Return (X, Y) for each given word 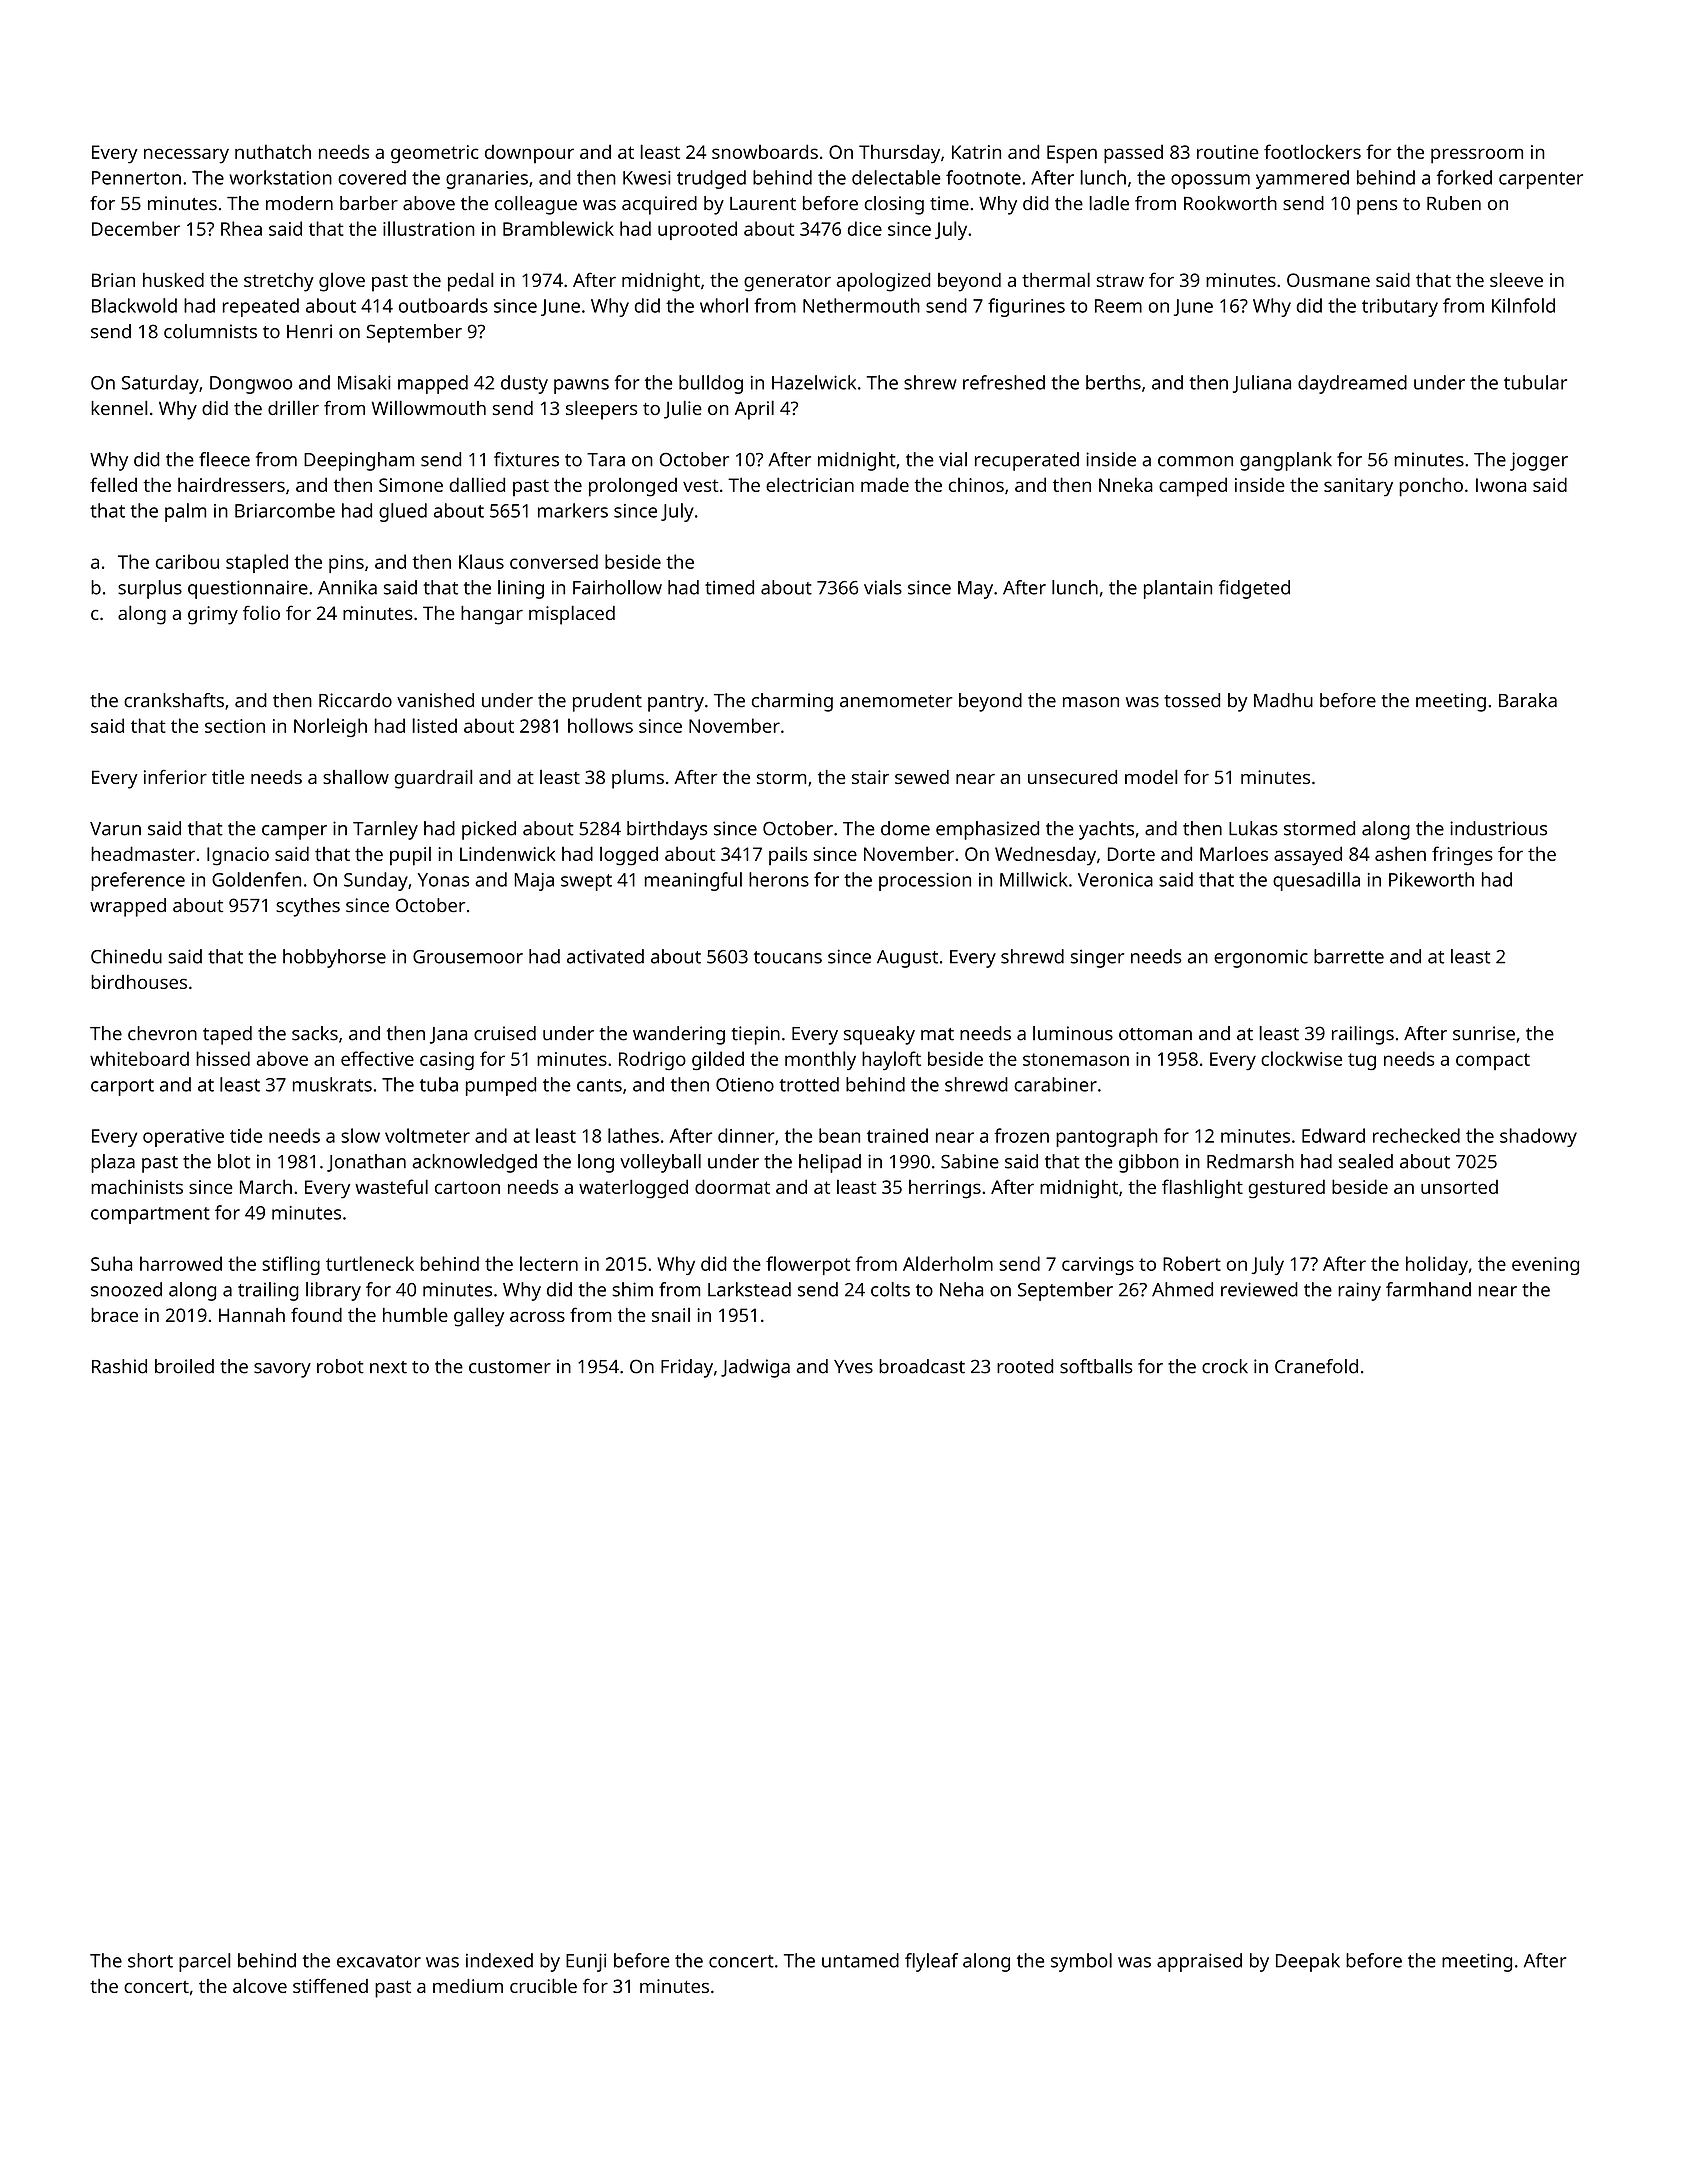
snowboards (765, 151)
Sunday (376, 881)
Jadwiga (755, 1368)
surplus (150, 589)
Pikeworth (1431, 879)
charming (792, 702)
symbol (1081, 1962)
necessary (186, 156)
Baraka (1528, 700)
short (150, 1960)
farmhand (1428, 1289)
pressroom (1477, 156)
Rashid (119, 1366)
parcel (205, 1962)
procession (925, 882)
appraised (1199, 1962)
